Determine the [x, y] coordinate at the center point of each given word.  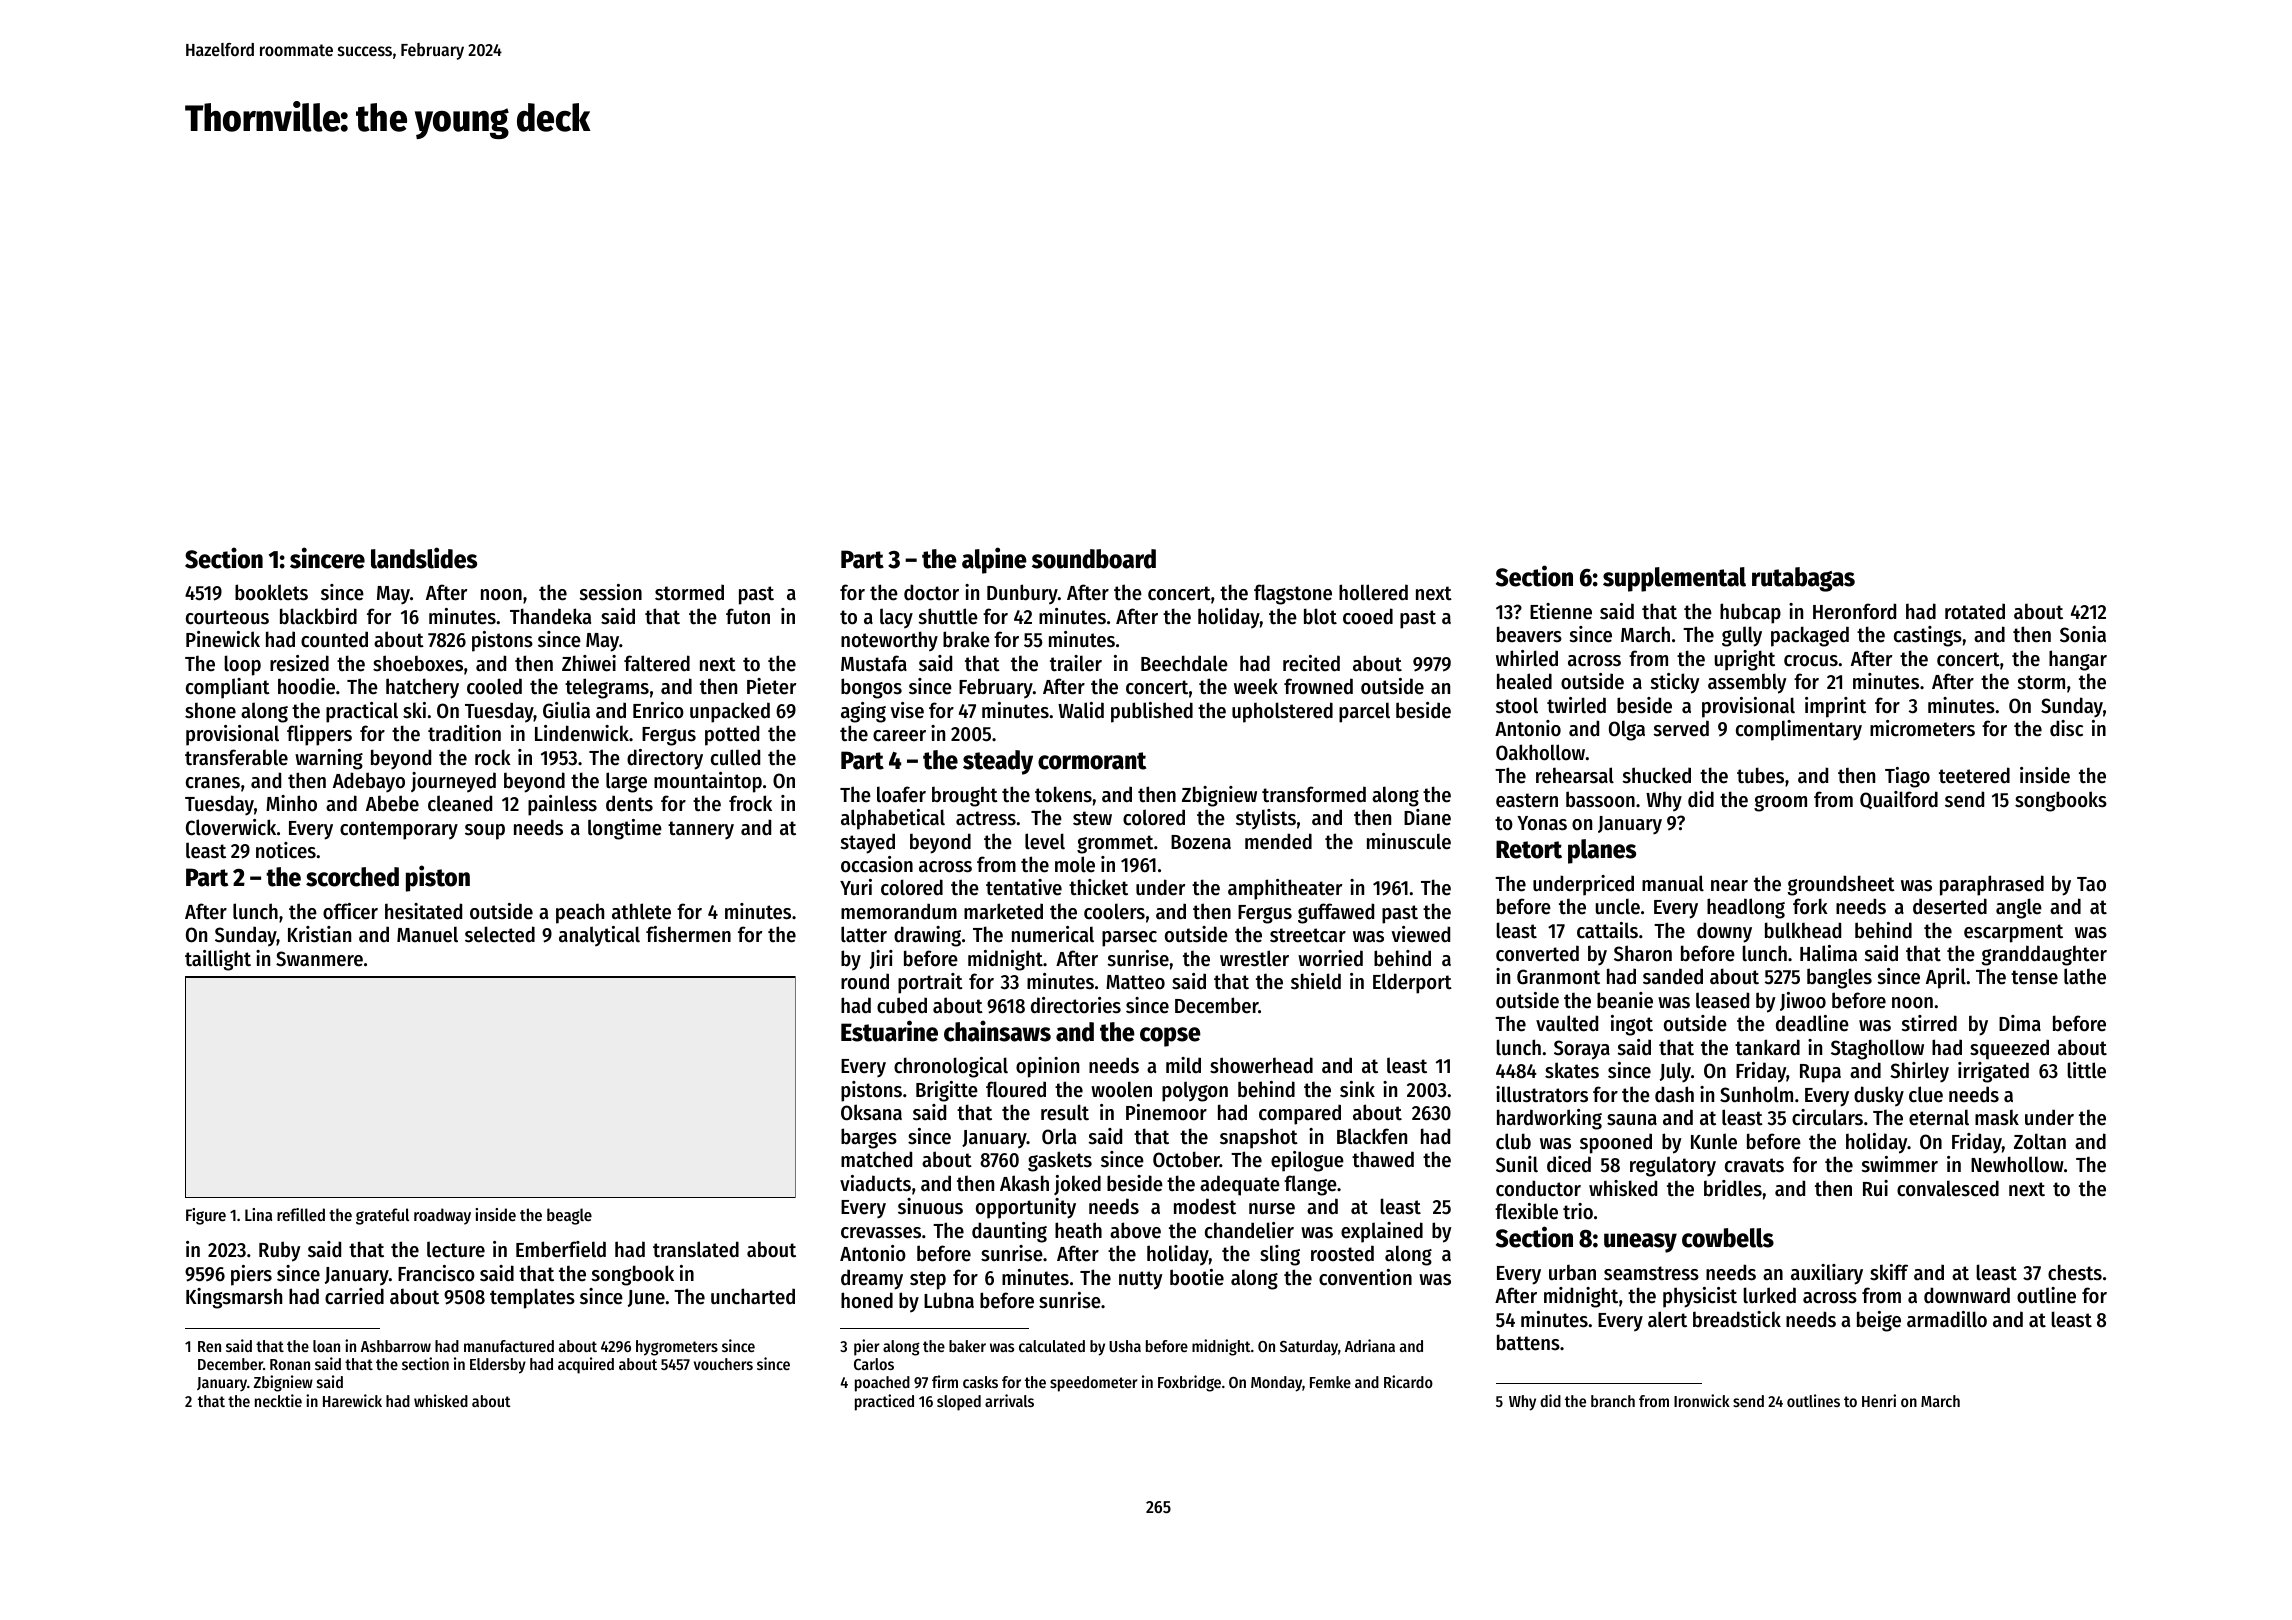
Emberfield [561, 1249]
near [1729, 886]
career [899, 736]
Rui [1875, 1188]
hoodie [306, 686]
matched [876, 1159]
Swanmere [319, 959]
